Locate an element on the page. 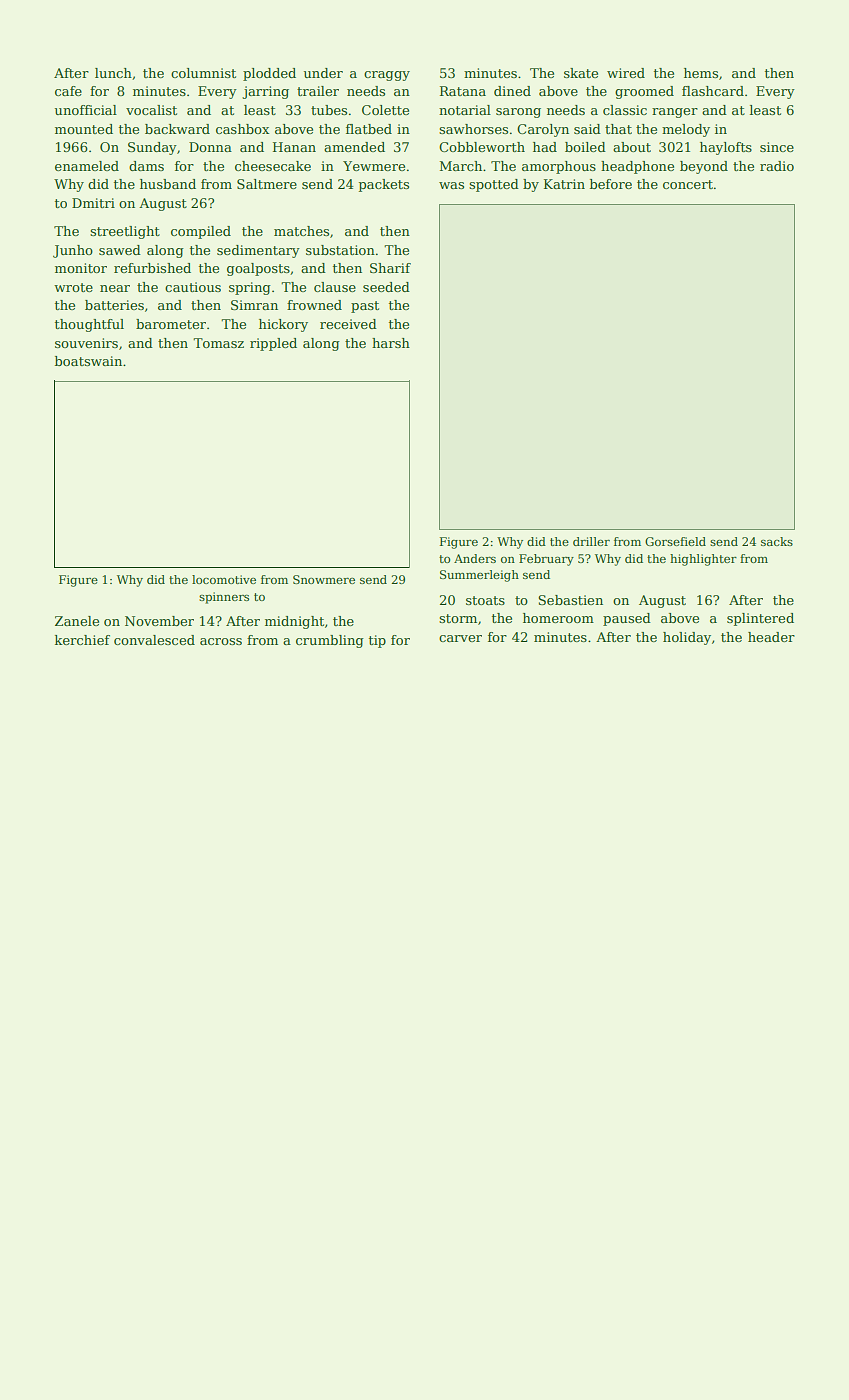  splintered is located at coordinates (760, 619).
